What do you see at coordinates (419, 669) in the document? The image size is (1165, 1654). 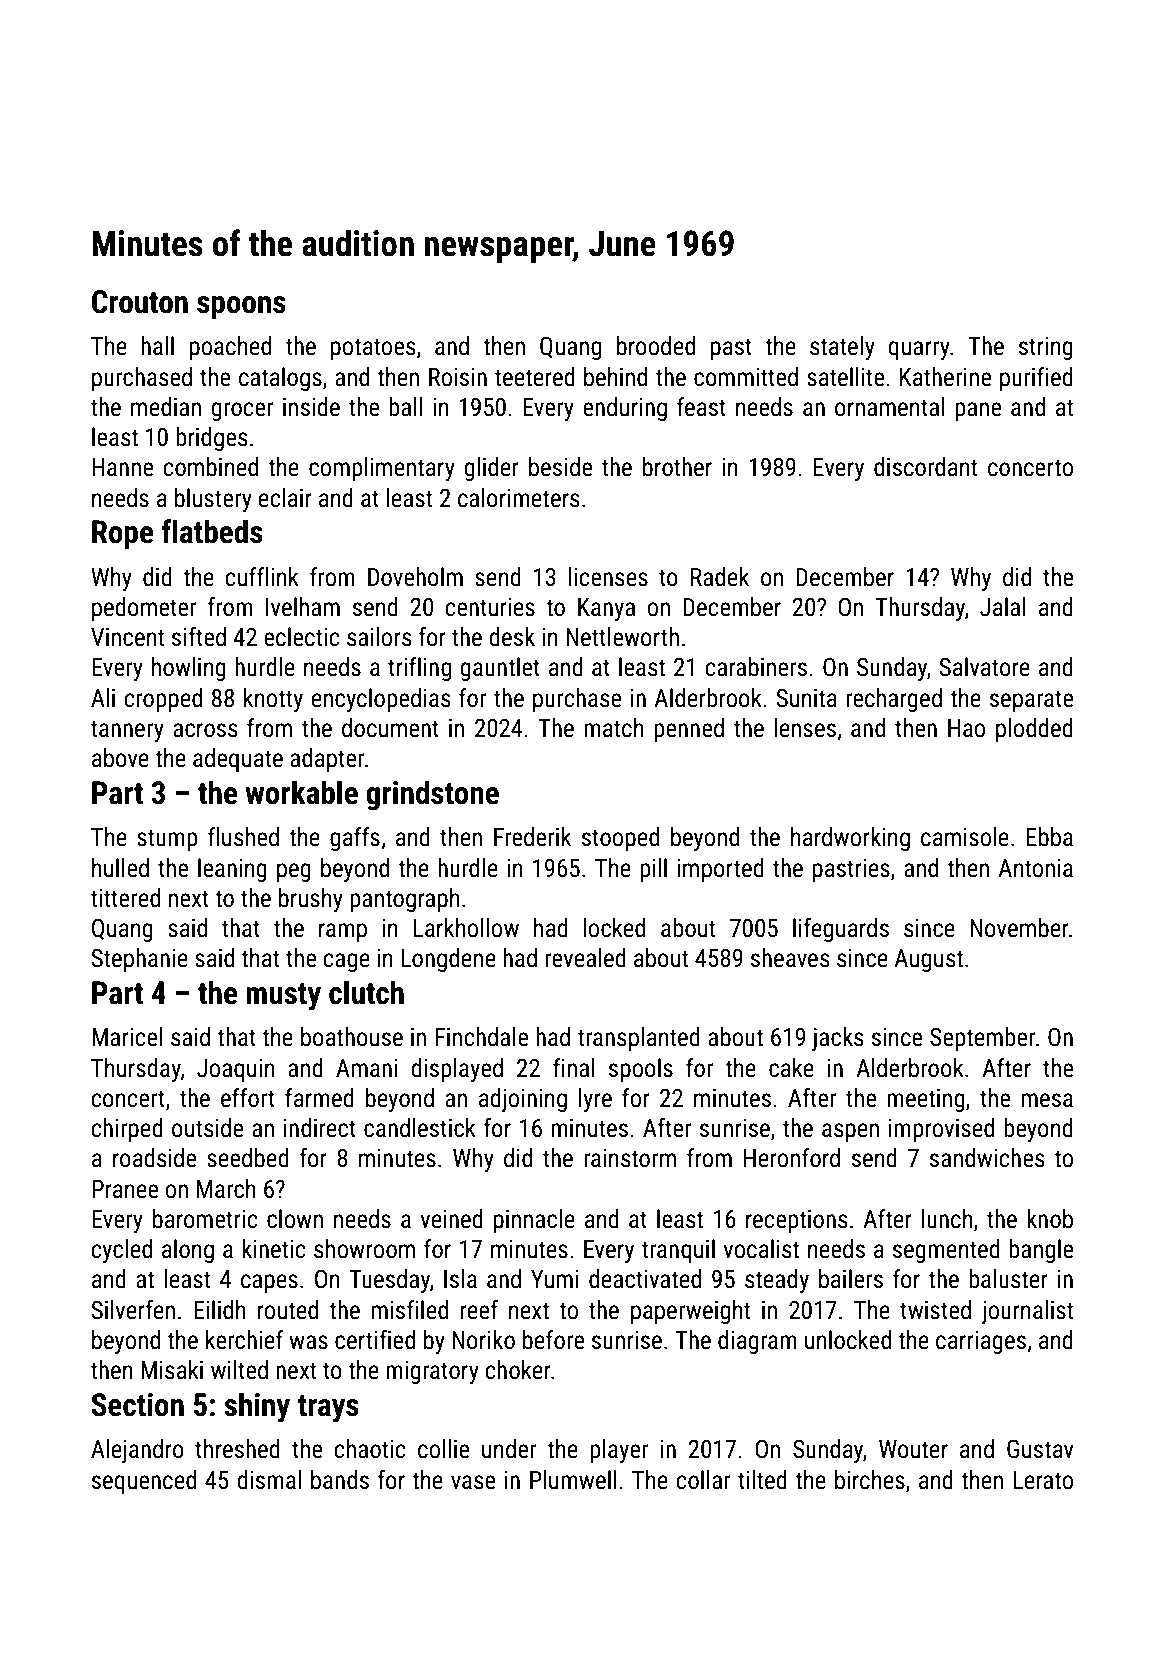 I see `trifling` at bounding box center [419, 669].
